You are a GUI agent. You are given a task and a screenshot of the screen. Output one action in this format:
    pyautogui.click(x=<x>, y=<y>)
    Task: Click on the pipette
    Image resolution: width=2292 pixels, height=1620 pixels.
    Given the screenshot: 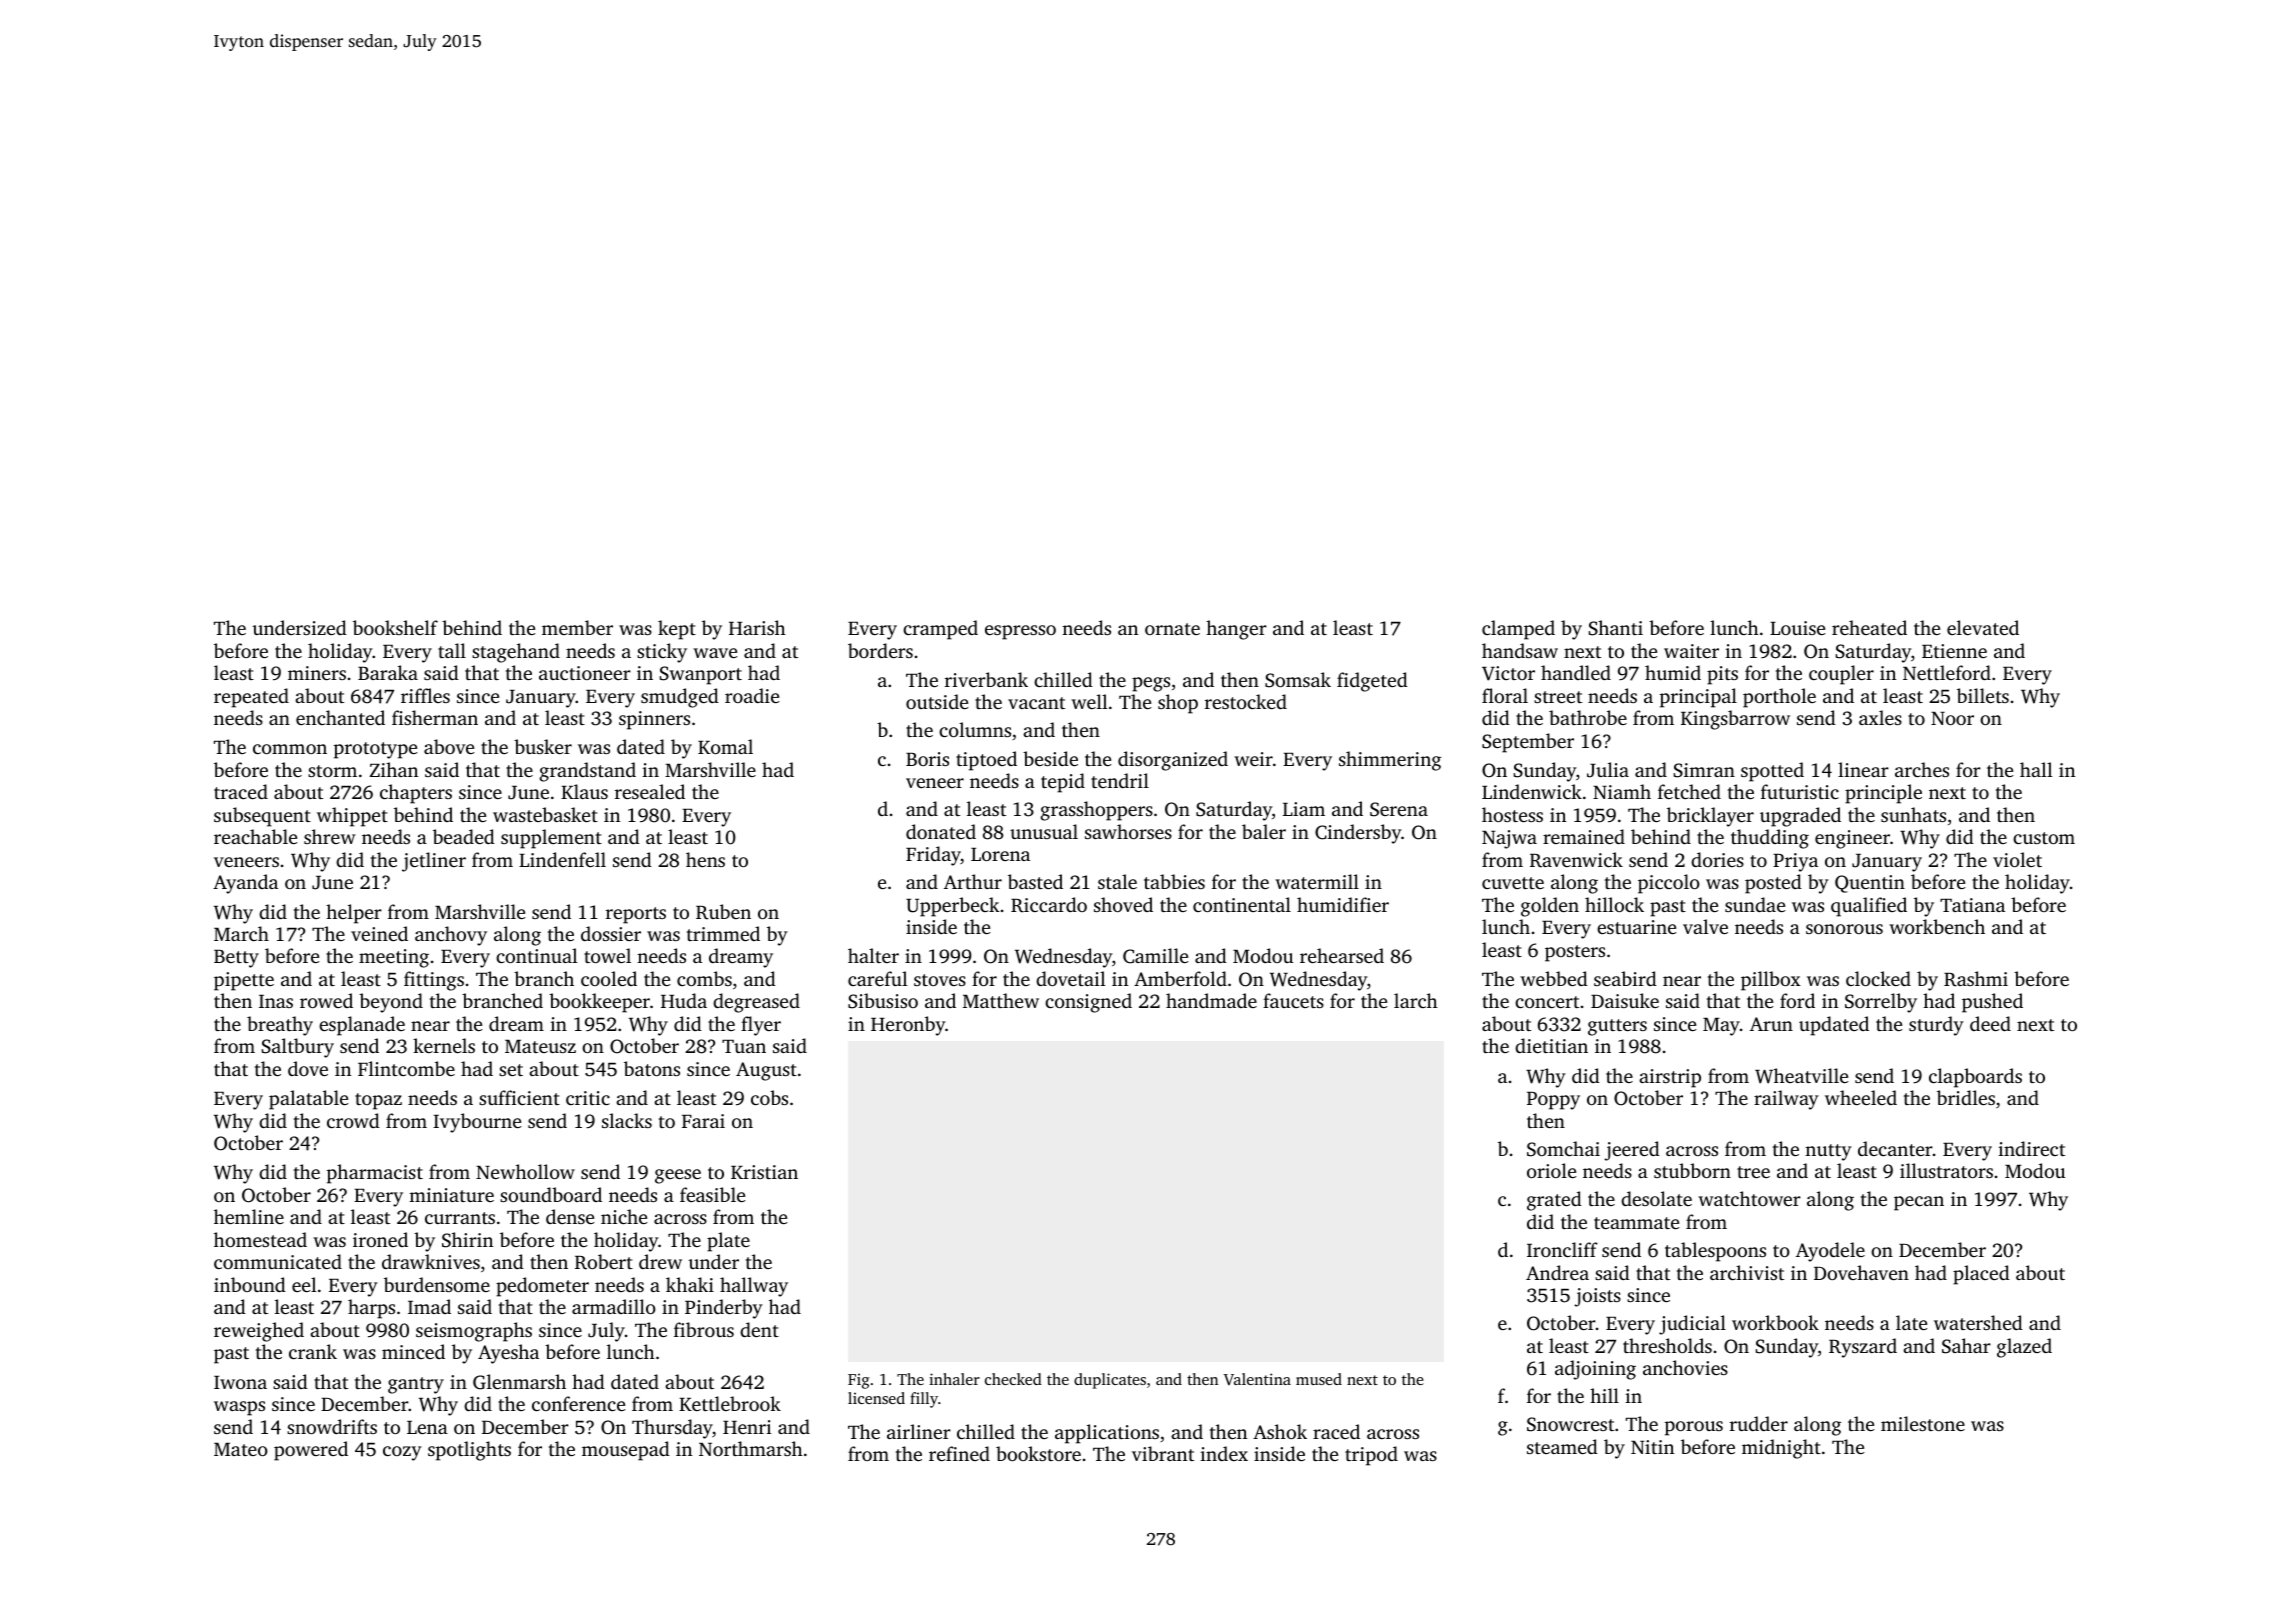 What is the action you would take?
    pyautogui.click(x=244, y=981)
